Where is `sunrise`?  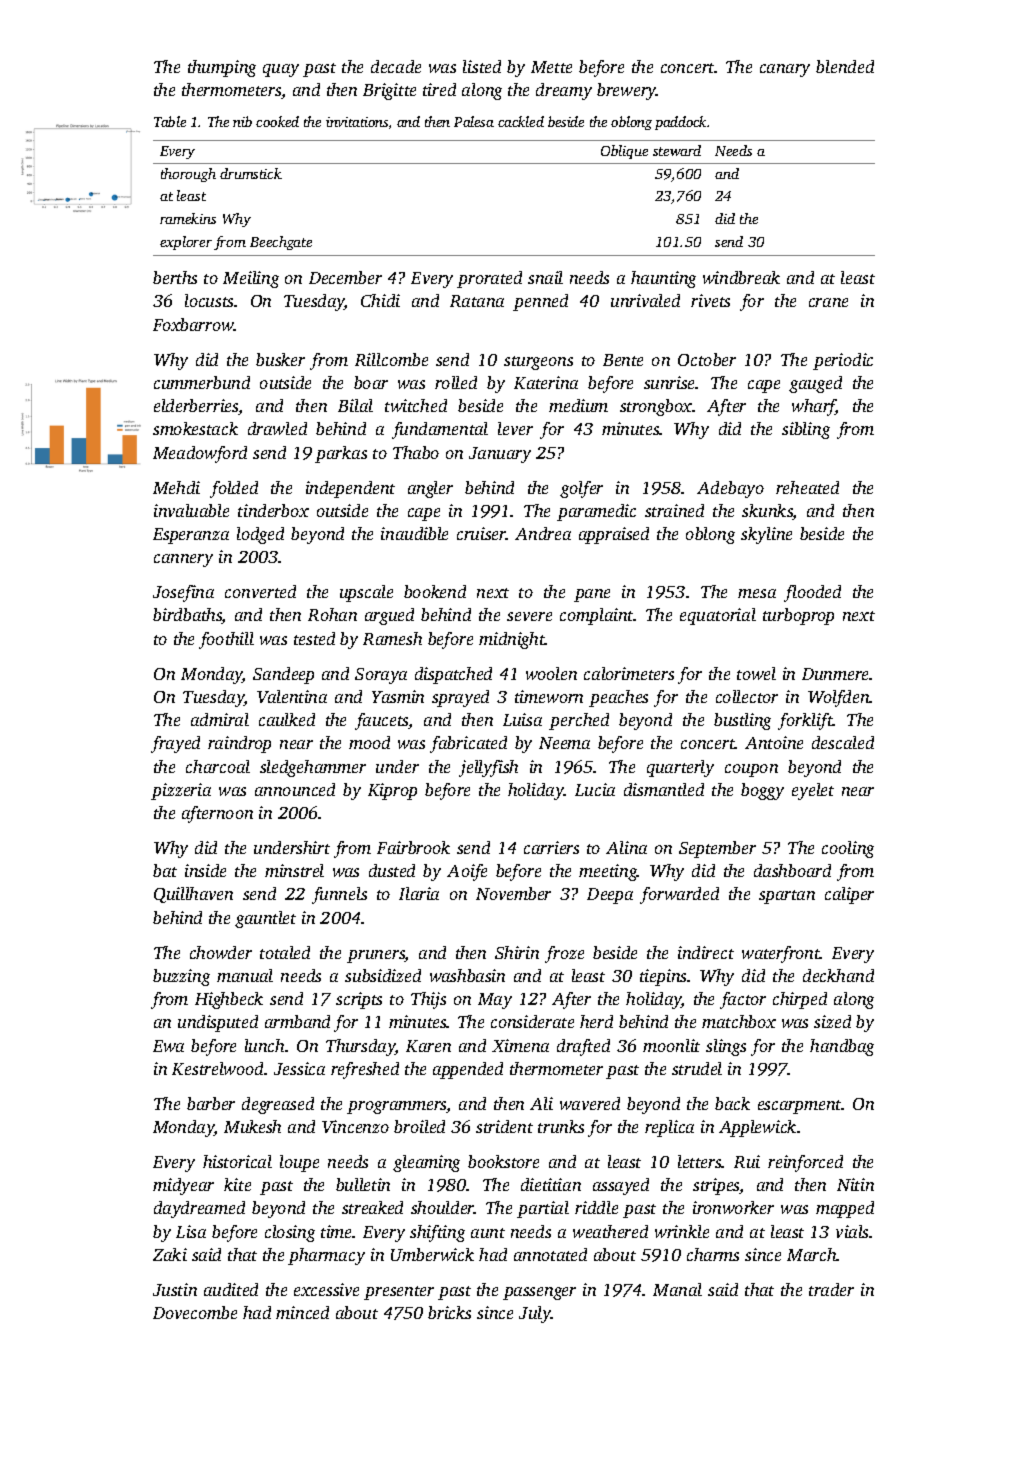
sunrise is located at coordinates (670, 382).
